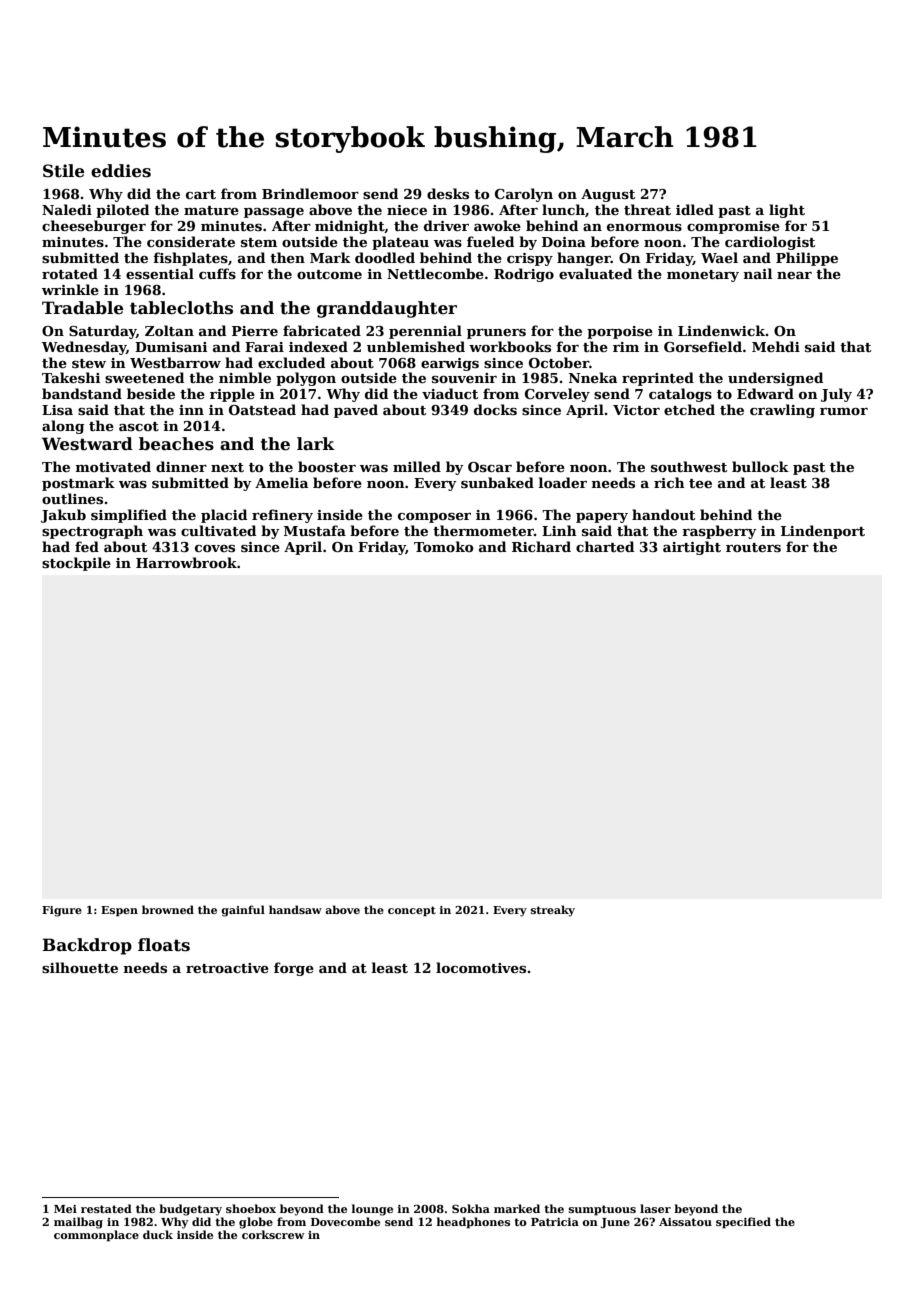 The width and height of the screenshot is (924, 1308). I want to click on streaky, so click(553, 911).
